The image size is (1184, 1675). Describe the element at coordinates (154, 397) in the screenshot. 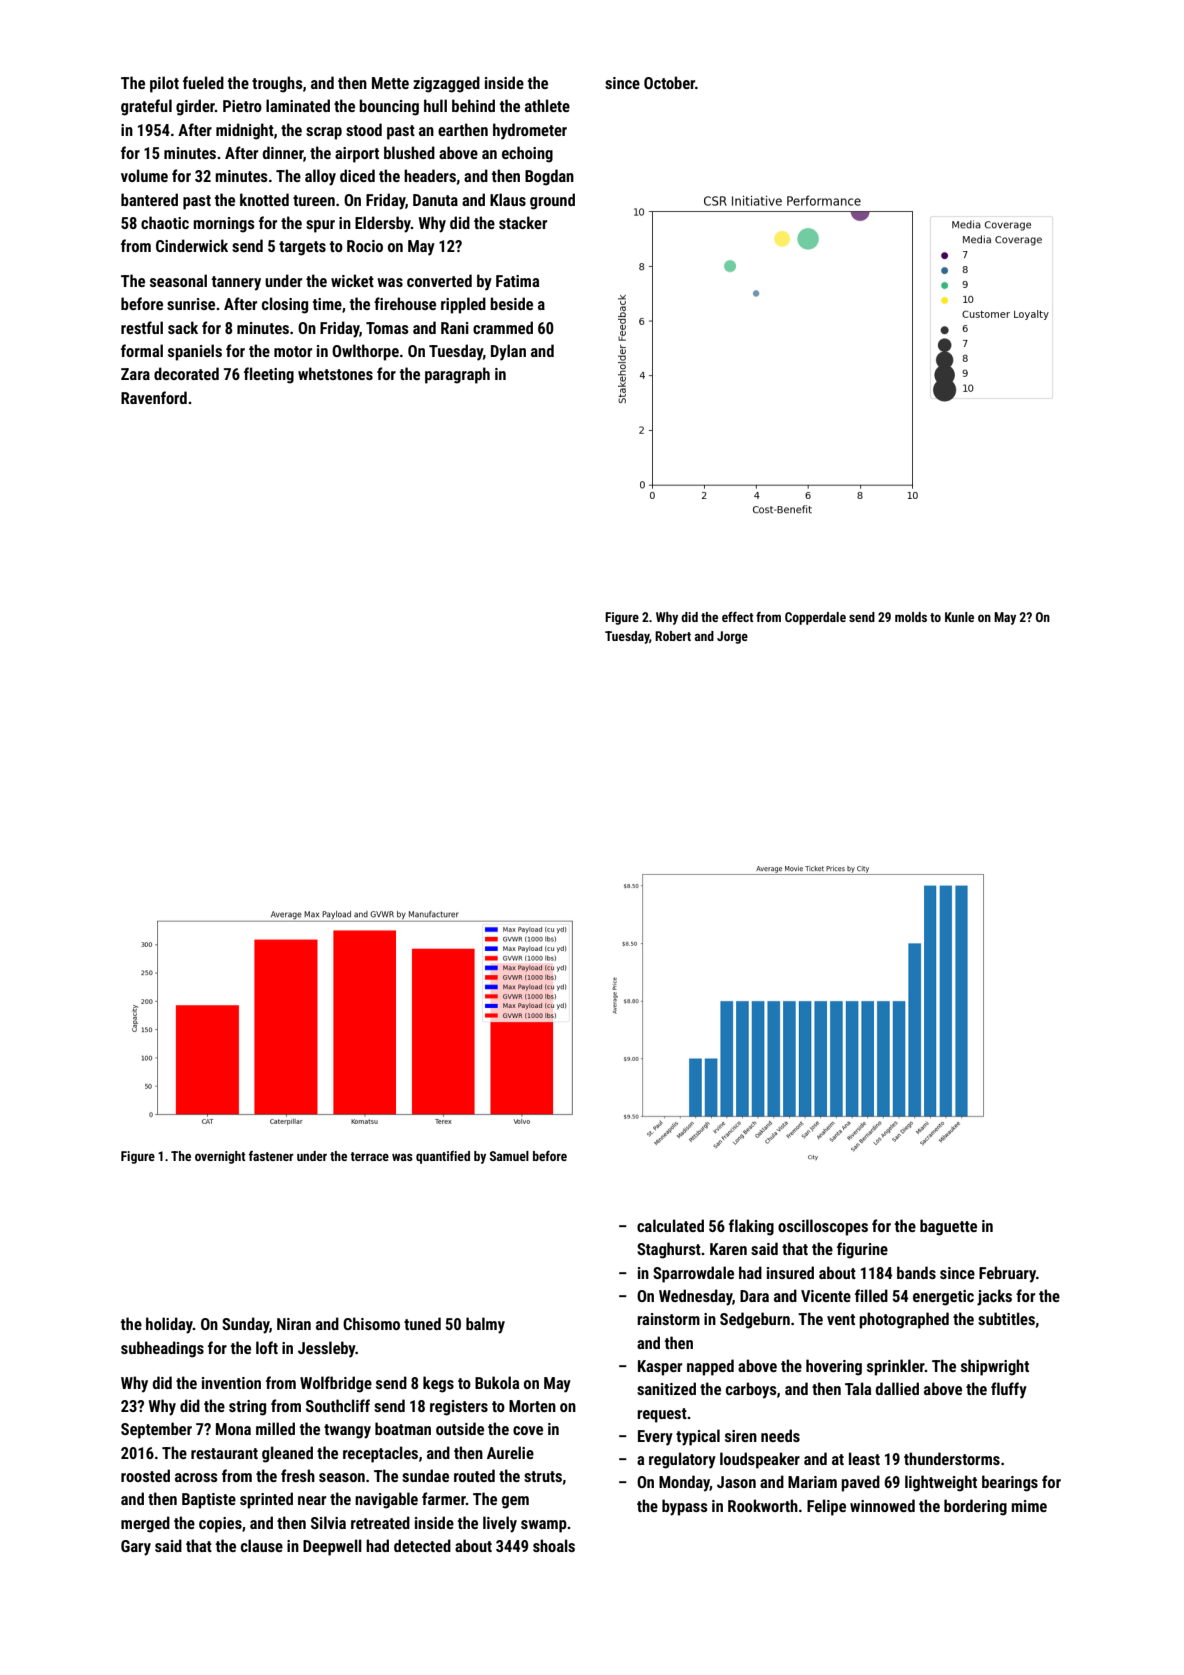

I see `Ravenford` at that location.
